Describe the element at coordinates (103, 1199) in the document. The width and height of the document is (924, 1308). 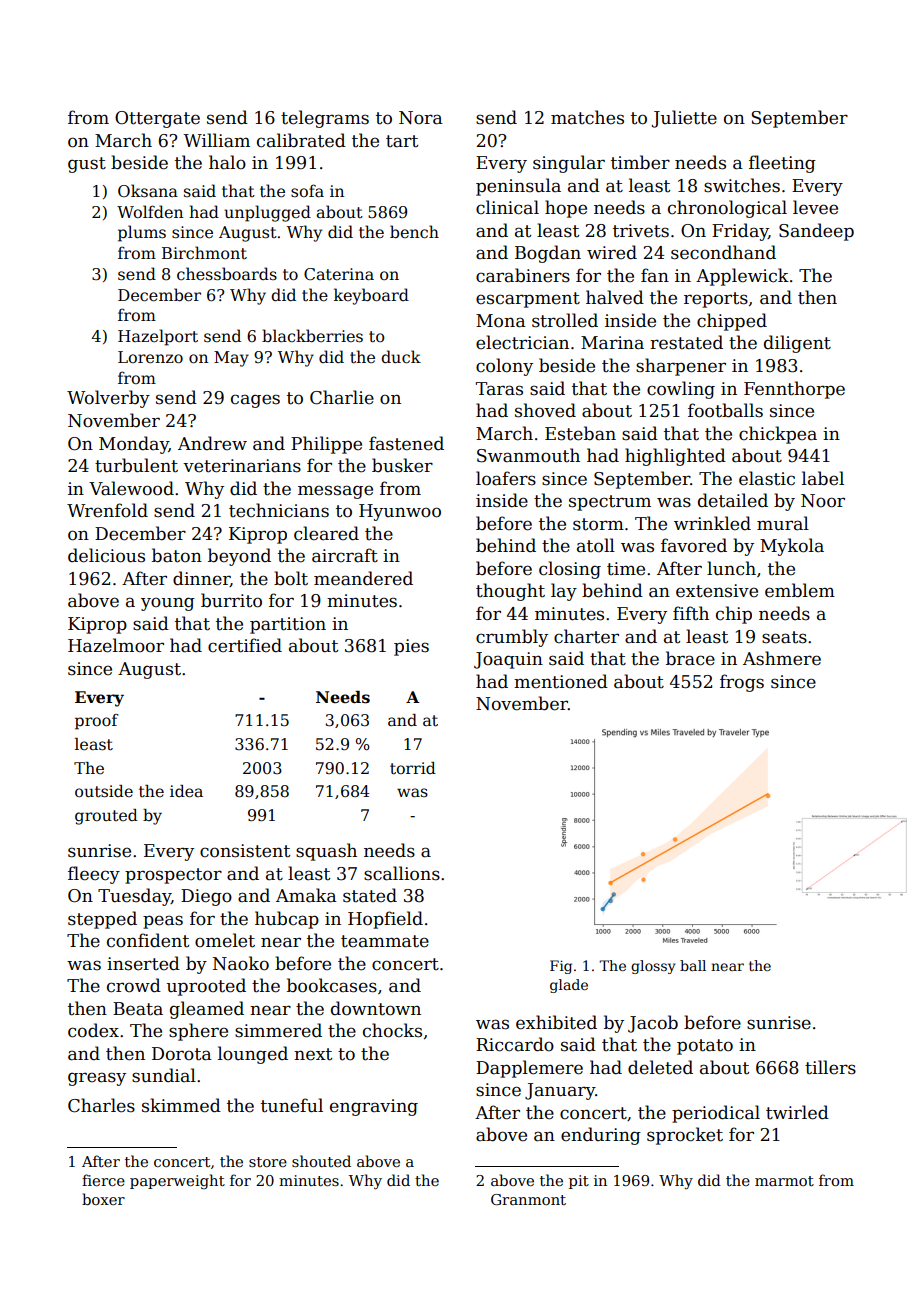
I see `boxer` at that location.
